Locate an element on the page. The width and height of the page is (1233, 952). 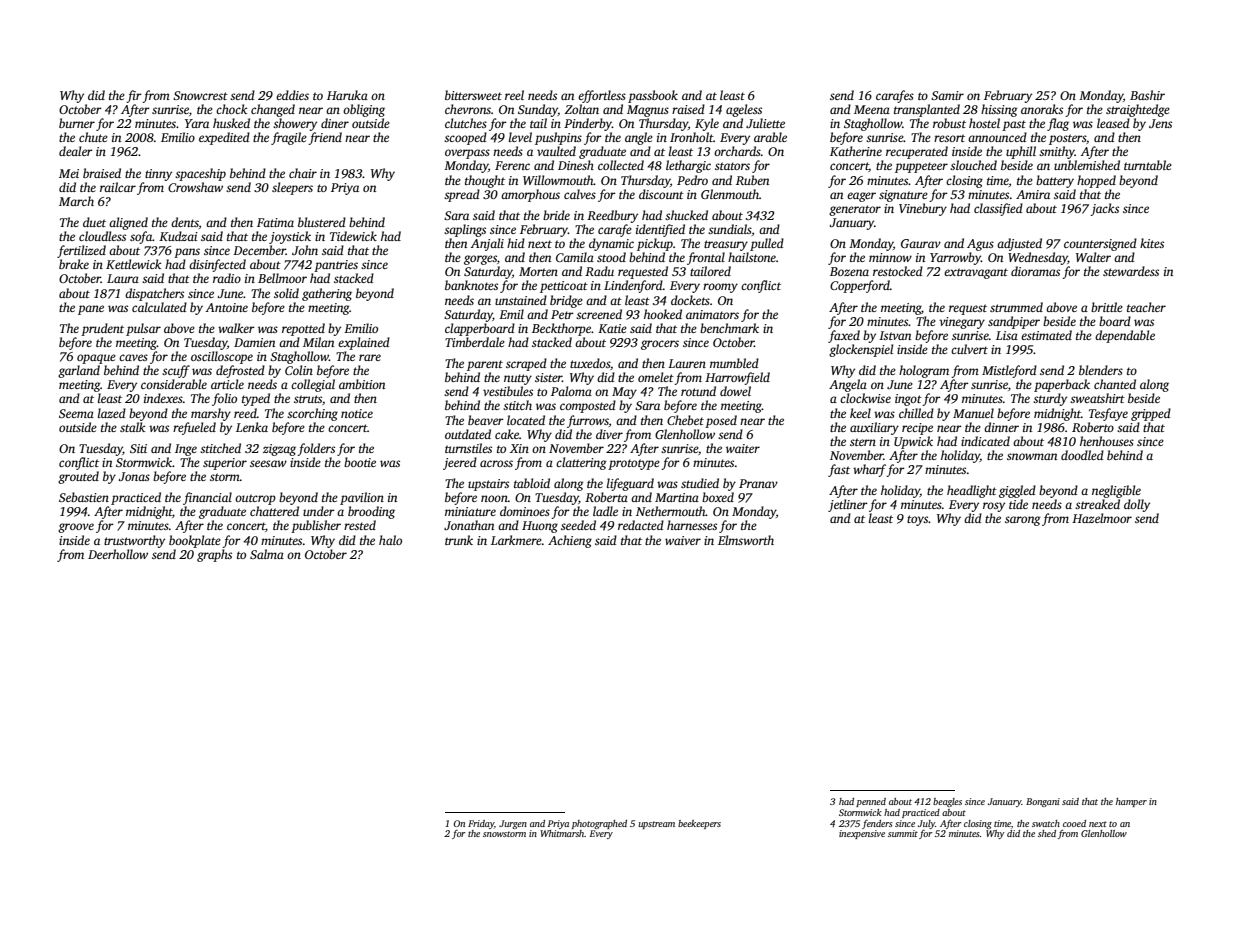
chattered is located at coordinates (274, 511).
